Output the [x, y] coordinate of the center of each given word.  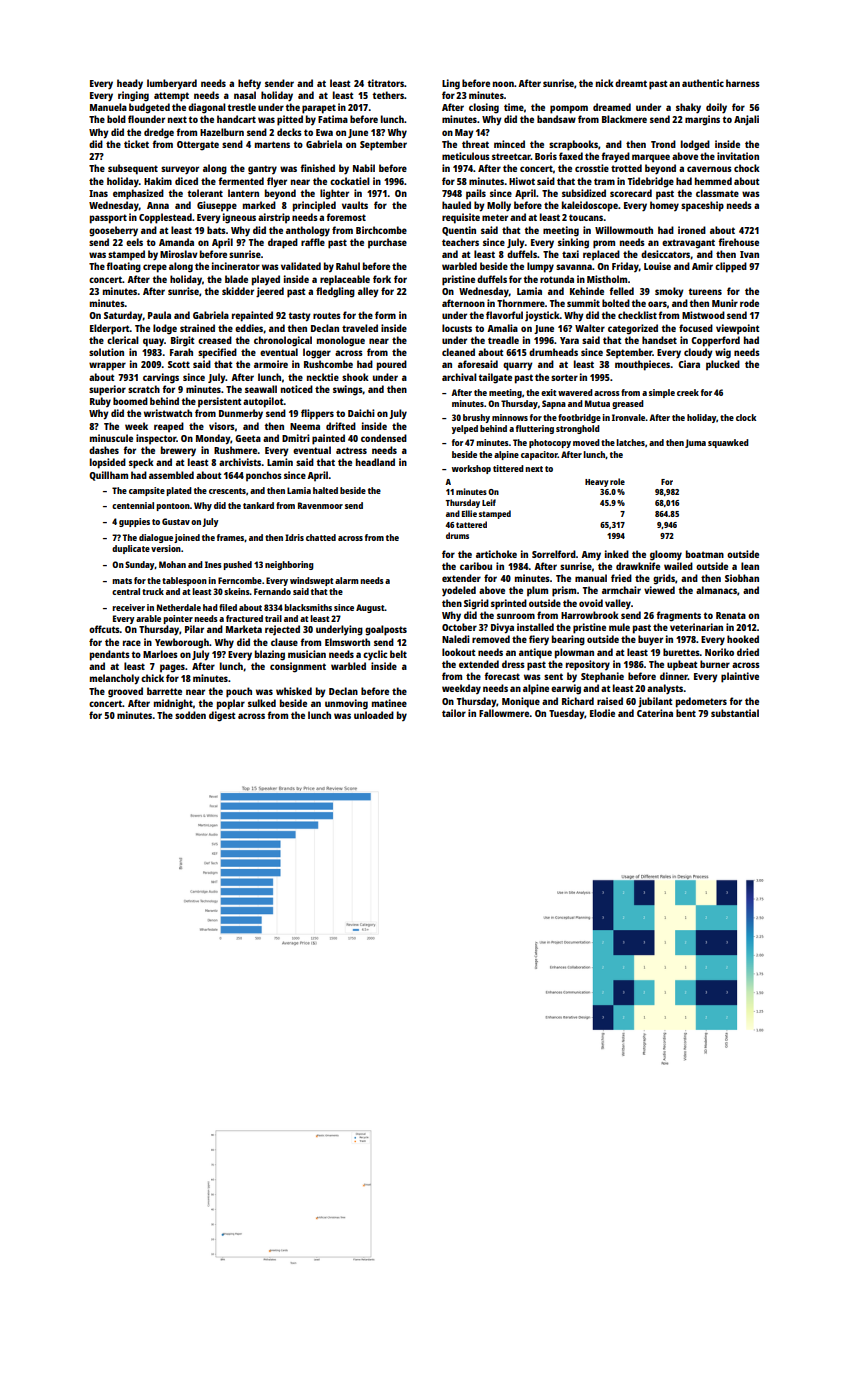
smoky [669, 292]
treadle [503, 340]
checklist [637, 315]
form [385, 315]
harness [743, 83]
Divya [502, 628]
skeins [237, 591]
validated [301, 266]
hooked [743, 639]
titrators [385, 83]
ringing [133, 96]
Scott [179, 364]
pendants [110, 655]
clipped [731, 267]
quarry [518, 366]
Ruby [100, 402]
